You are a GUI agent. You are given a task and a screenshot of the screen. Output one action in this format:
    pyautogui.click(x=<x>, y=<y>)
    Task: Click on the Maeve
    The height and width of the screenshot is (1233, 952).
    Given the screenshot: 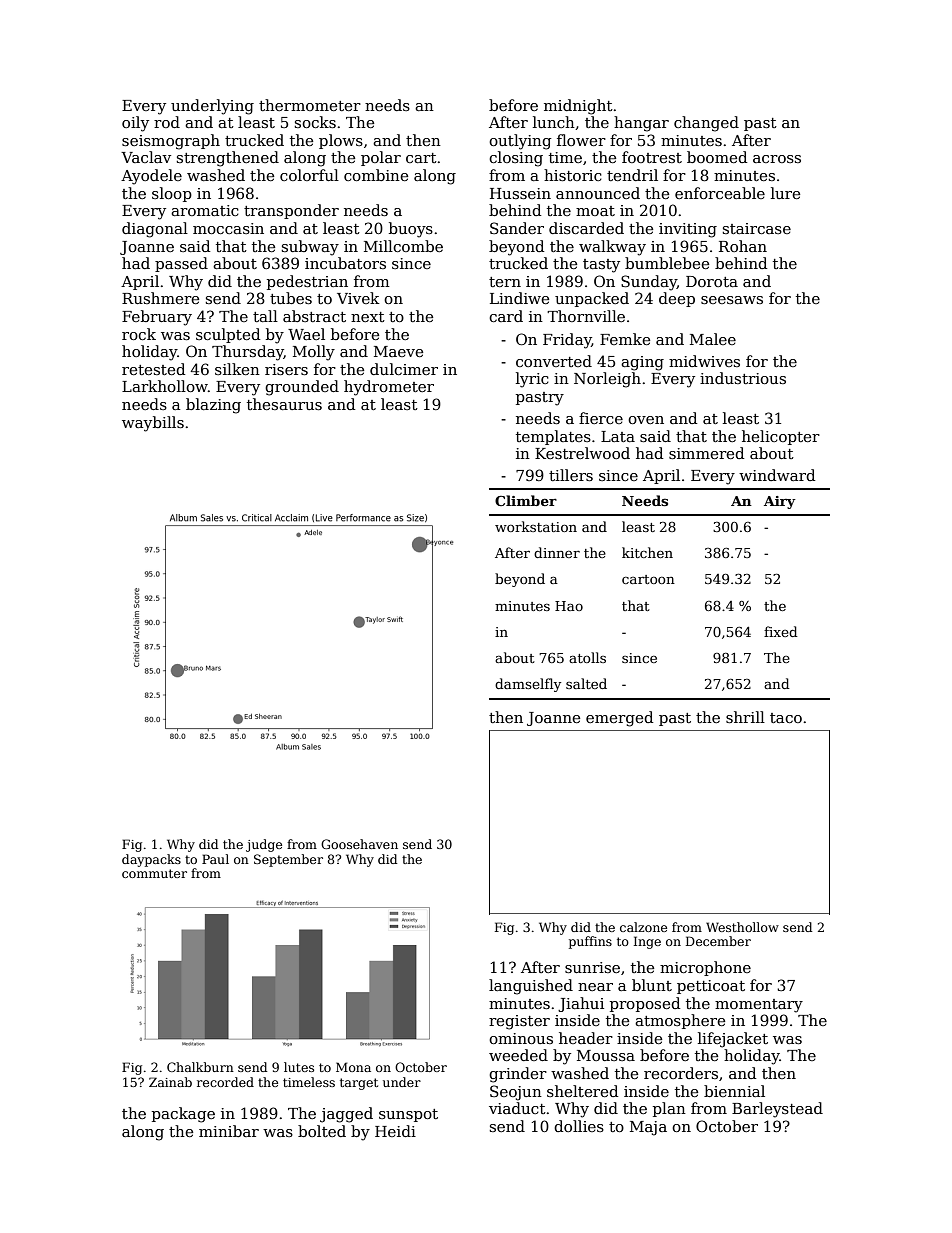 What is the action you would take?
    pyautogui.click(x=398, y=351)
